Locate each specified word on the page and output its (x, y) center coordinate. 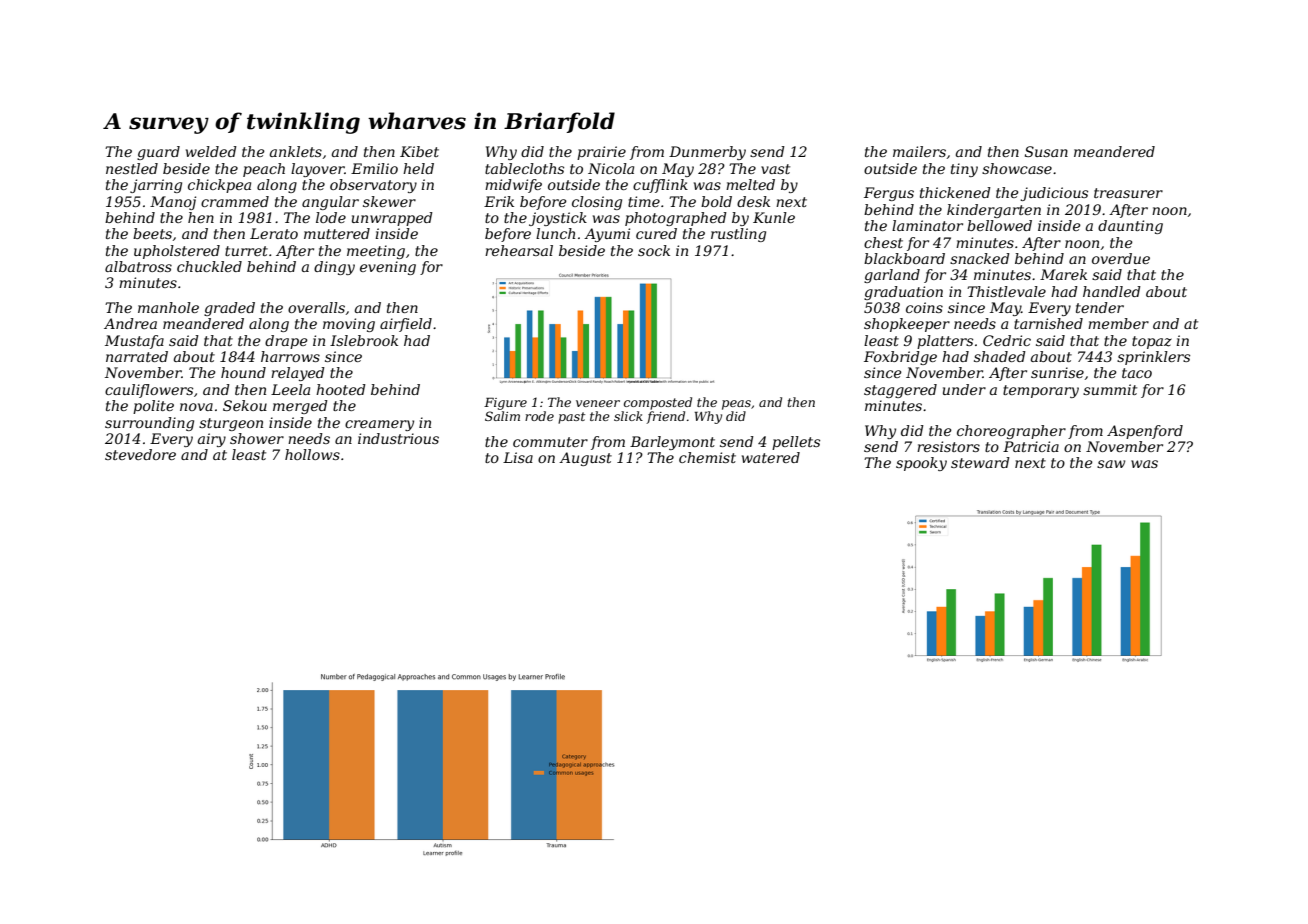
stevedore (140, 454)
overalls (316, 307)
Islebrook (364, 340)
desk (753, 201)
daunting (1130, 227)
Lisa (518, 457)
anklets (296, 151)
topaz (1152, 342)
